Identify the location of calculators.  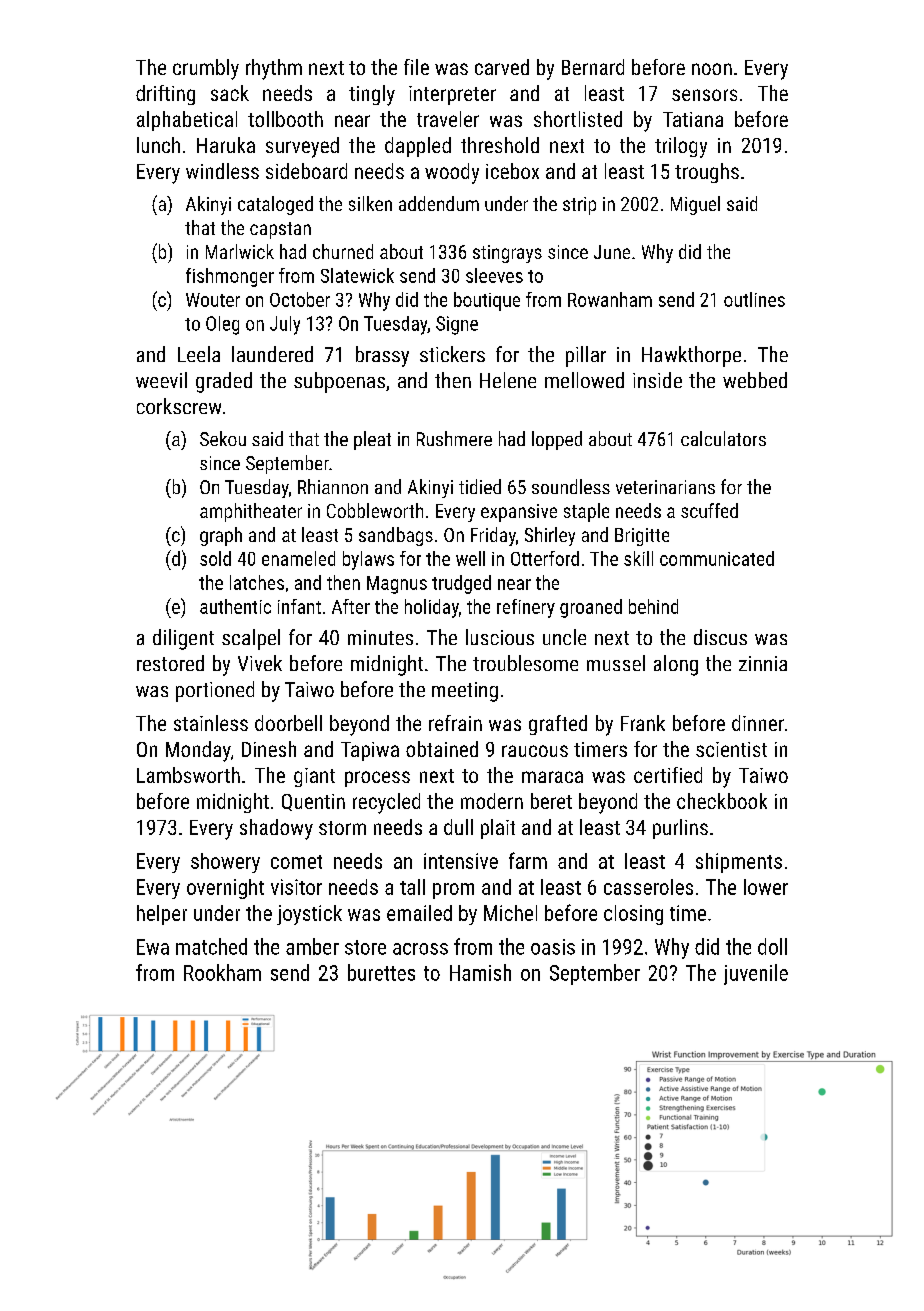
(723, 438).
